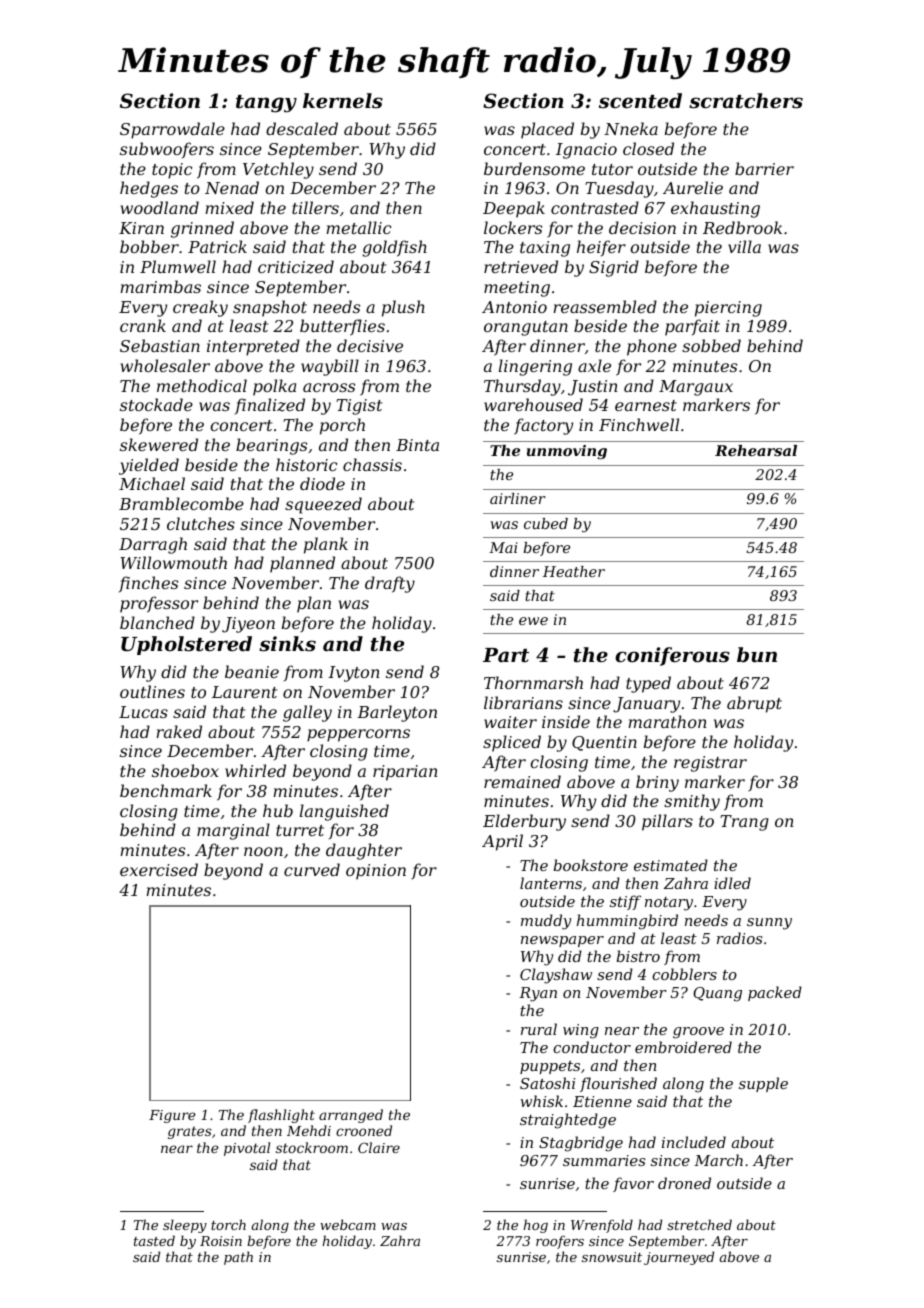 This document has width=924, height=1308. What do you see at coordinates (522, 781) in the document?
I see `remained` at bounding box center [522, 781].
